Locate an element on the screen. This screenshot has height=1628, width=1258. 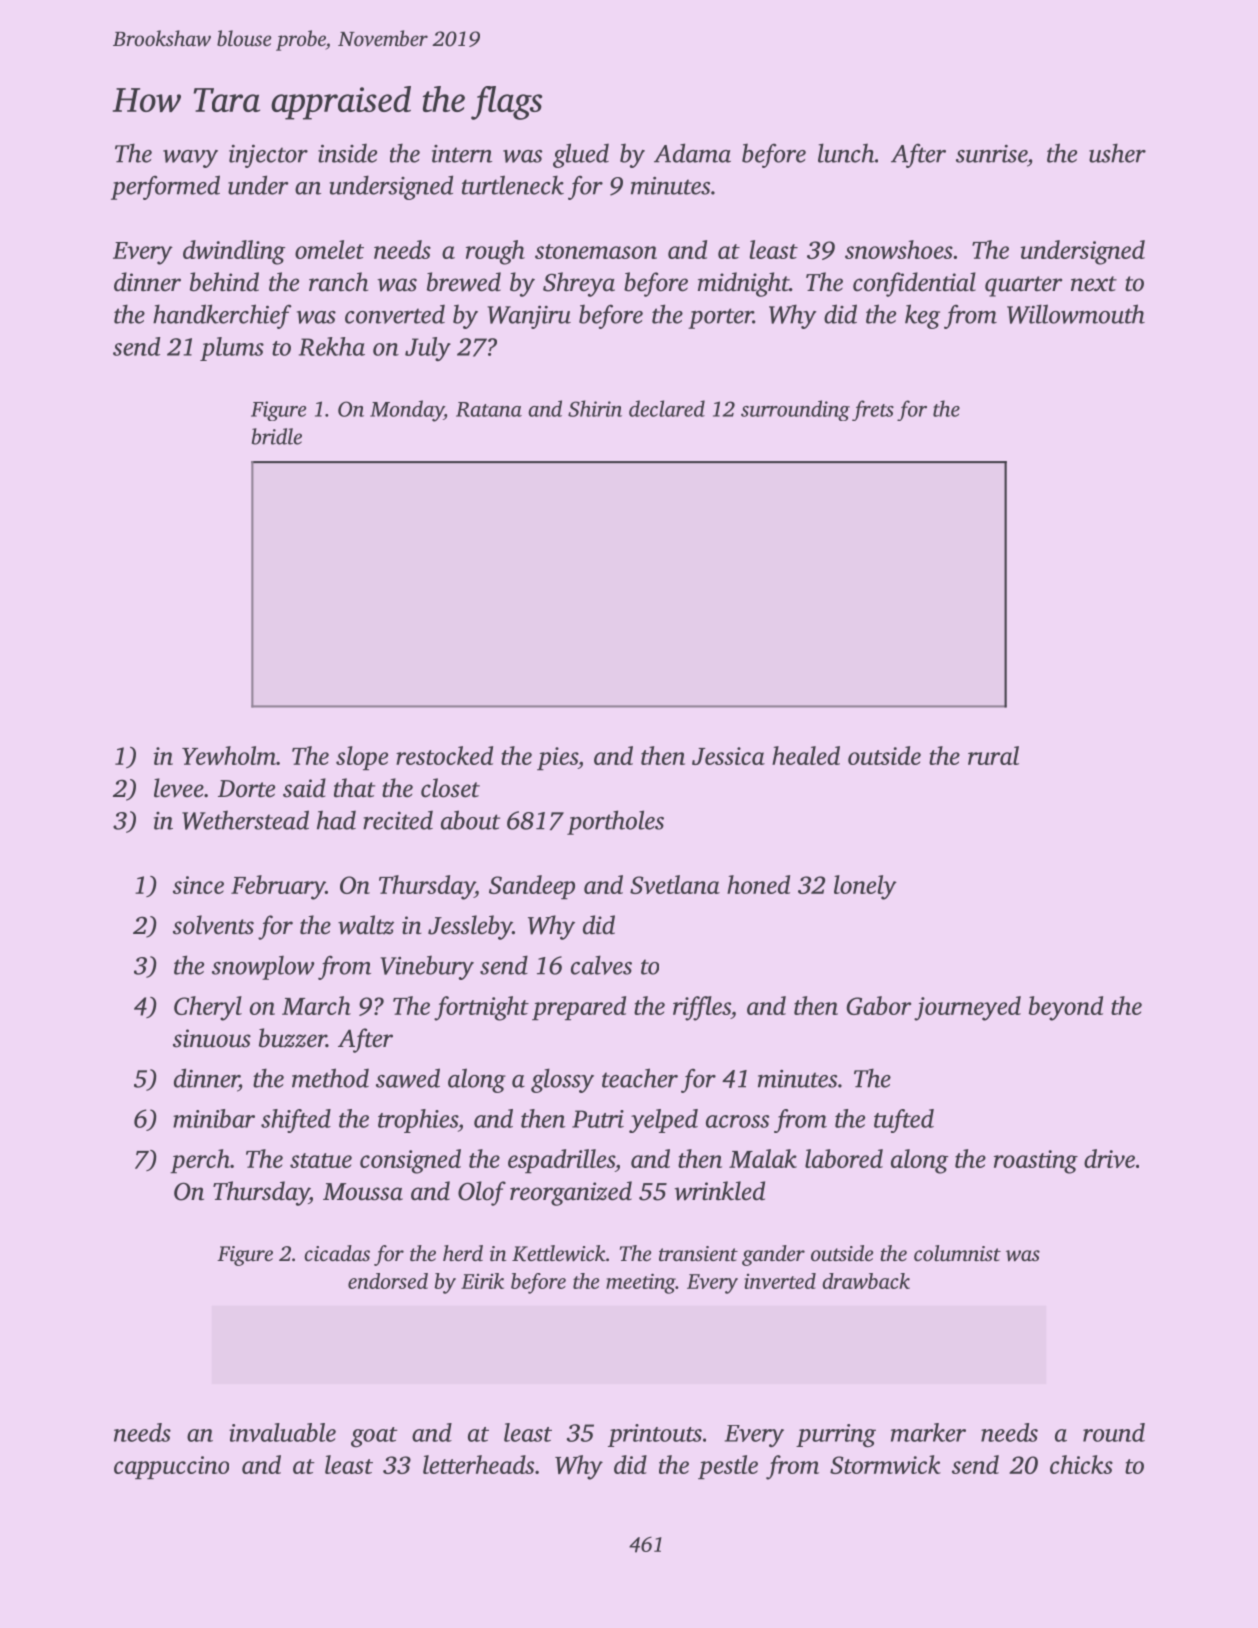
Willowmouth is located at coordinates (1076, 314).
